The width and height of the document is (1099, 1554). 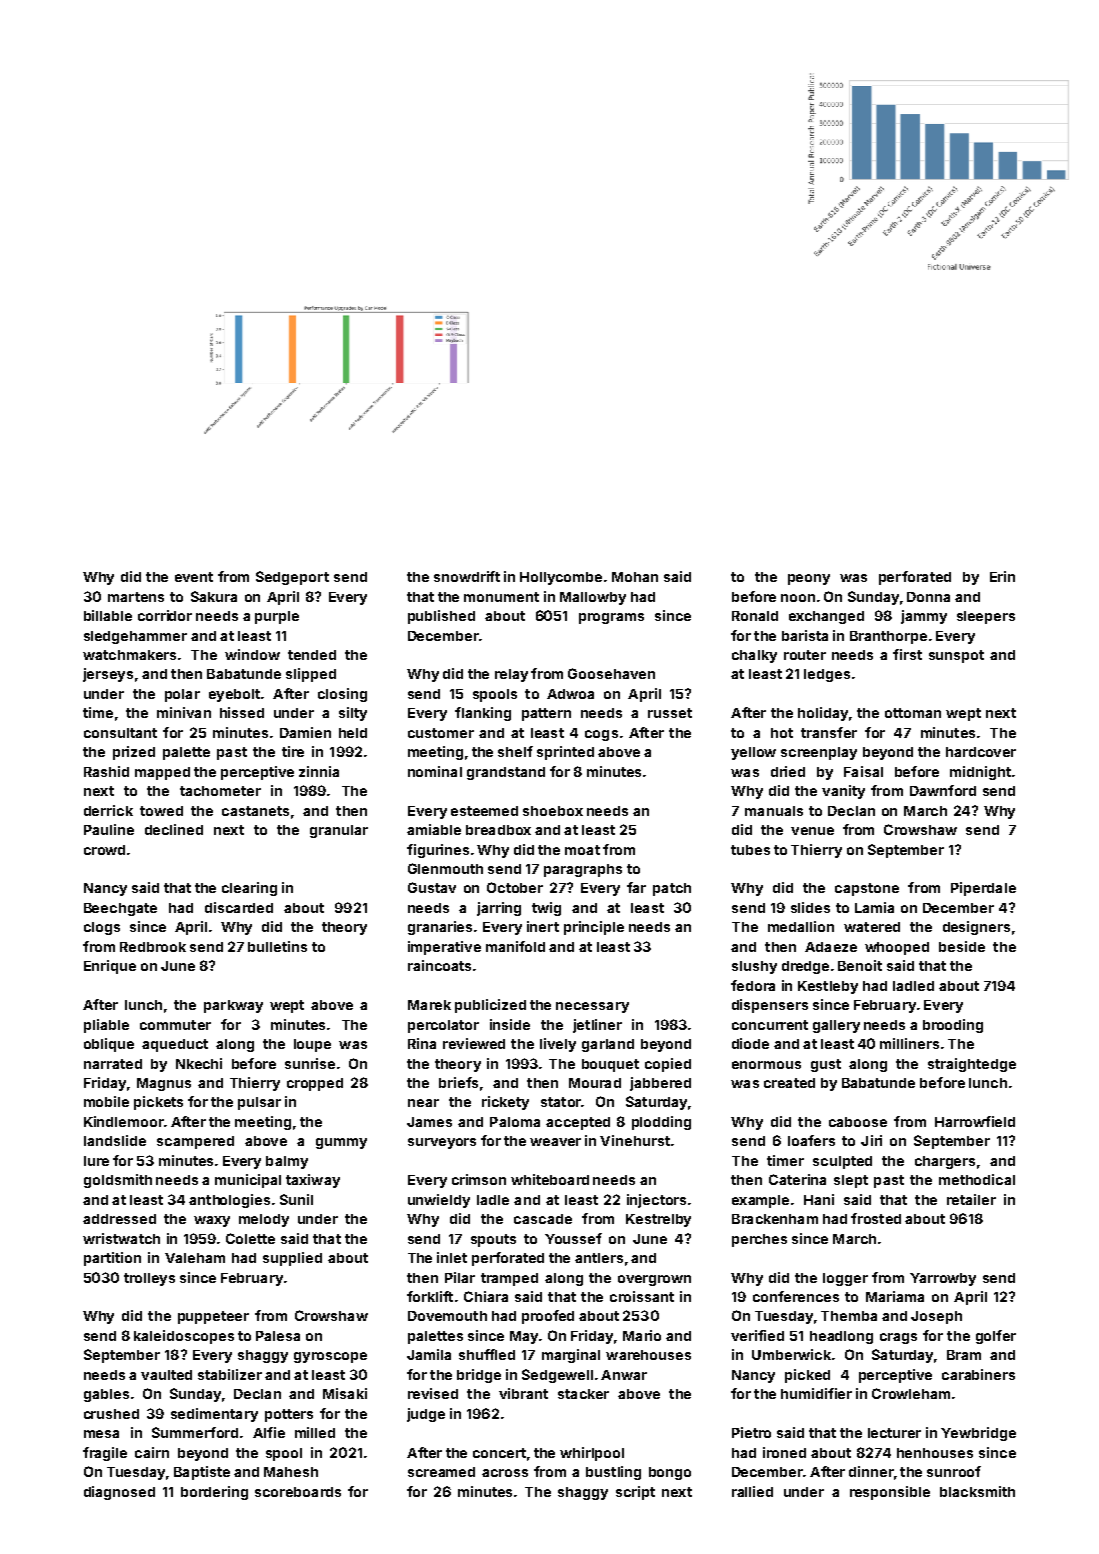 What do you see at coordinates (752, 1491) in the document?
I see `rallied` at bounding box center [752, 1491].
